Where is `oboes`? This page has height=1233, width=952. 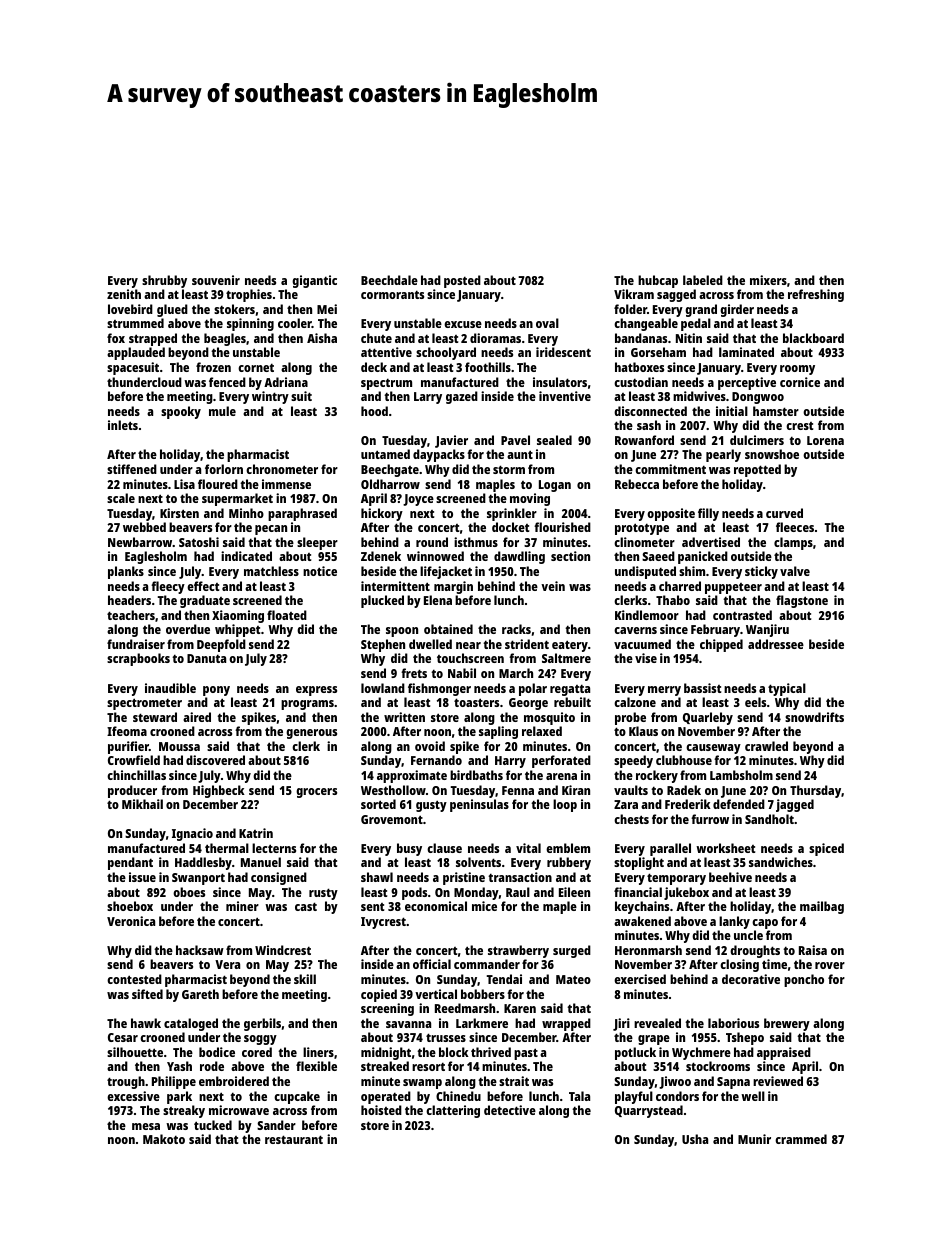
oboes is located at coordinates (189, 892).
